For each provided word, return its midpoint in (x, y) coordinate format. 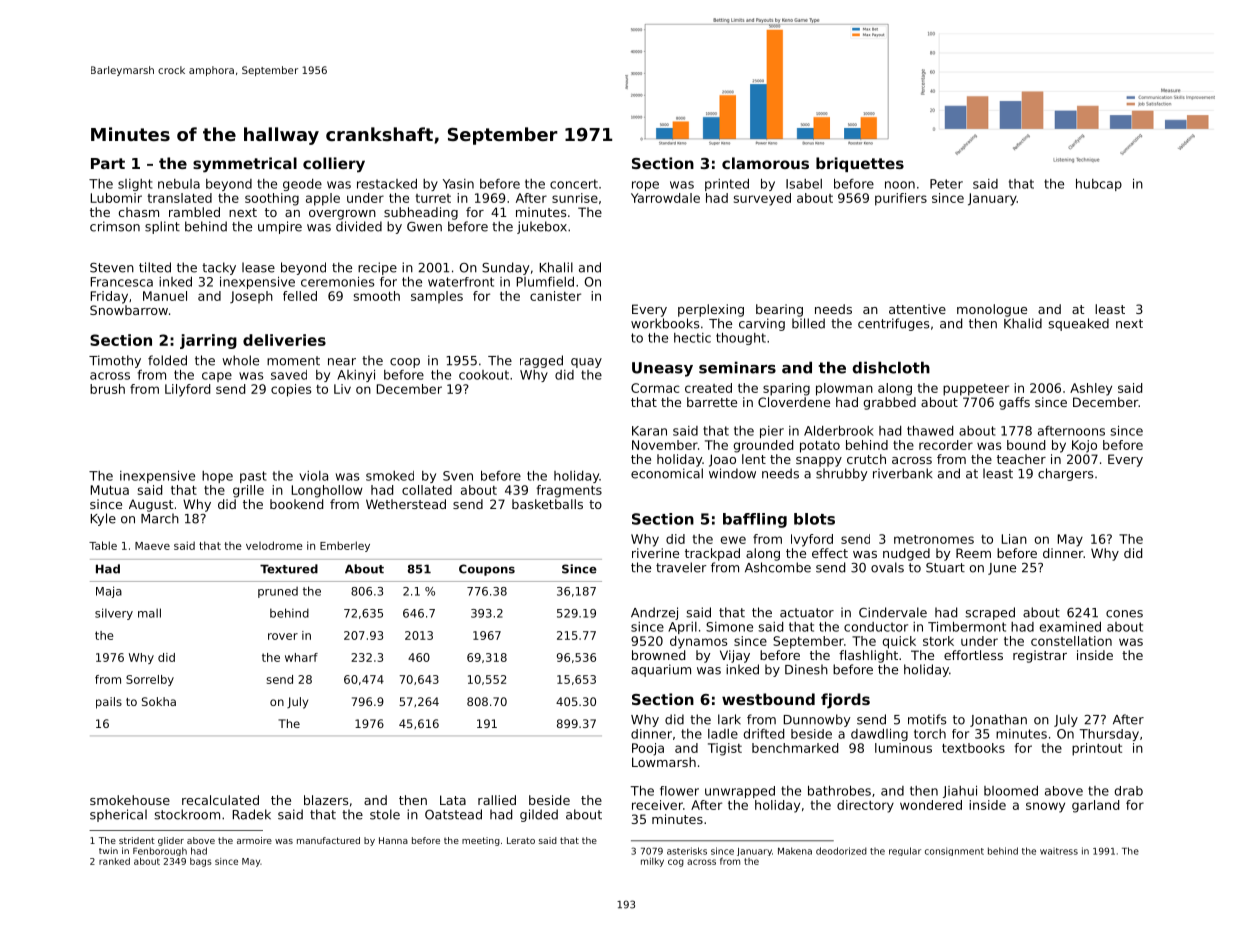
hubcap (1099, 184)
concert (574, 184)
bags (201, 862)
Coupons (487, 570)
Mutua (110, 490)
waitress (1059, 851)
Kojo (1084, 446)
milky (652, 862)
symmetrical (245, 165)
